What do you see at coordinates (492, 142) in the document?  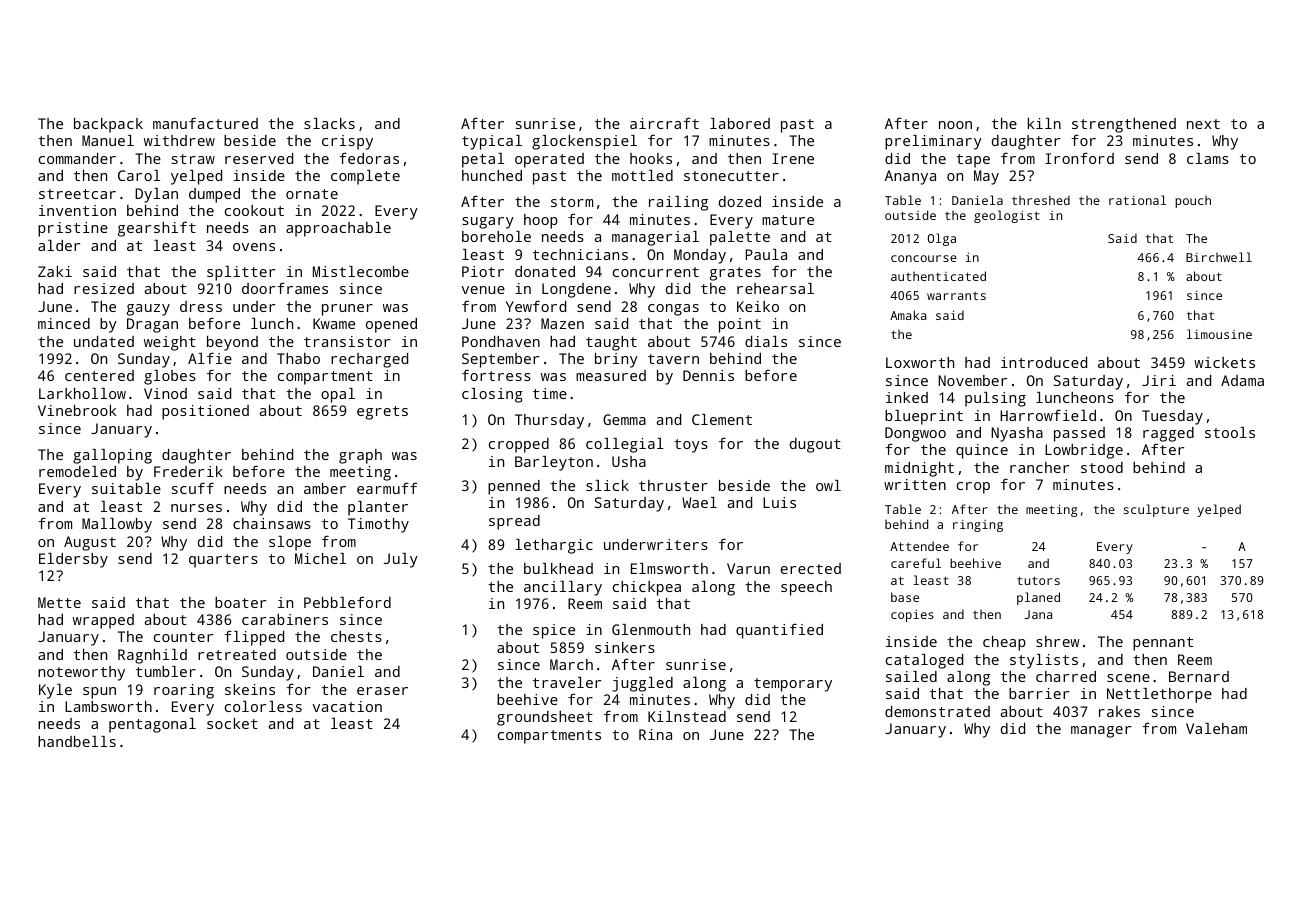 I see `typical` at bounding box center [492, 142].
